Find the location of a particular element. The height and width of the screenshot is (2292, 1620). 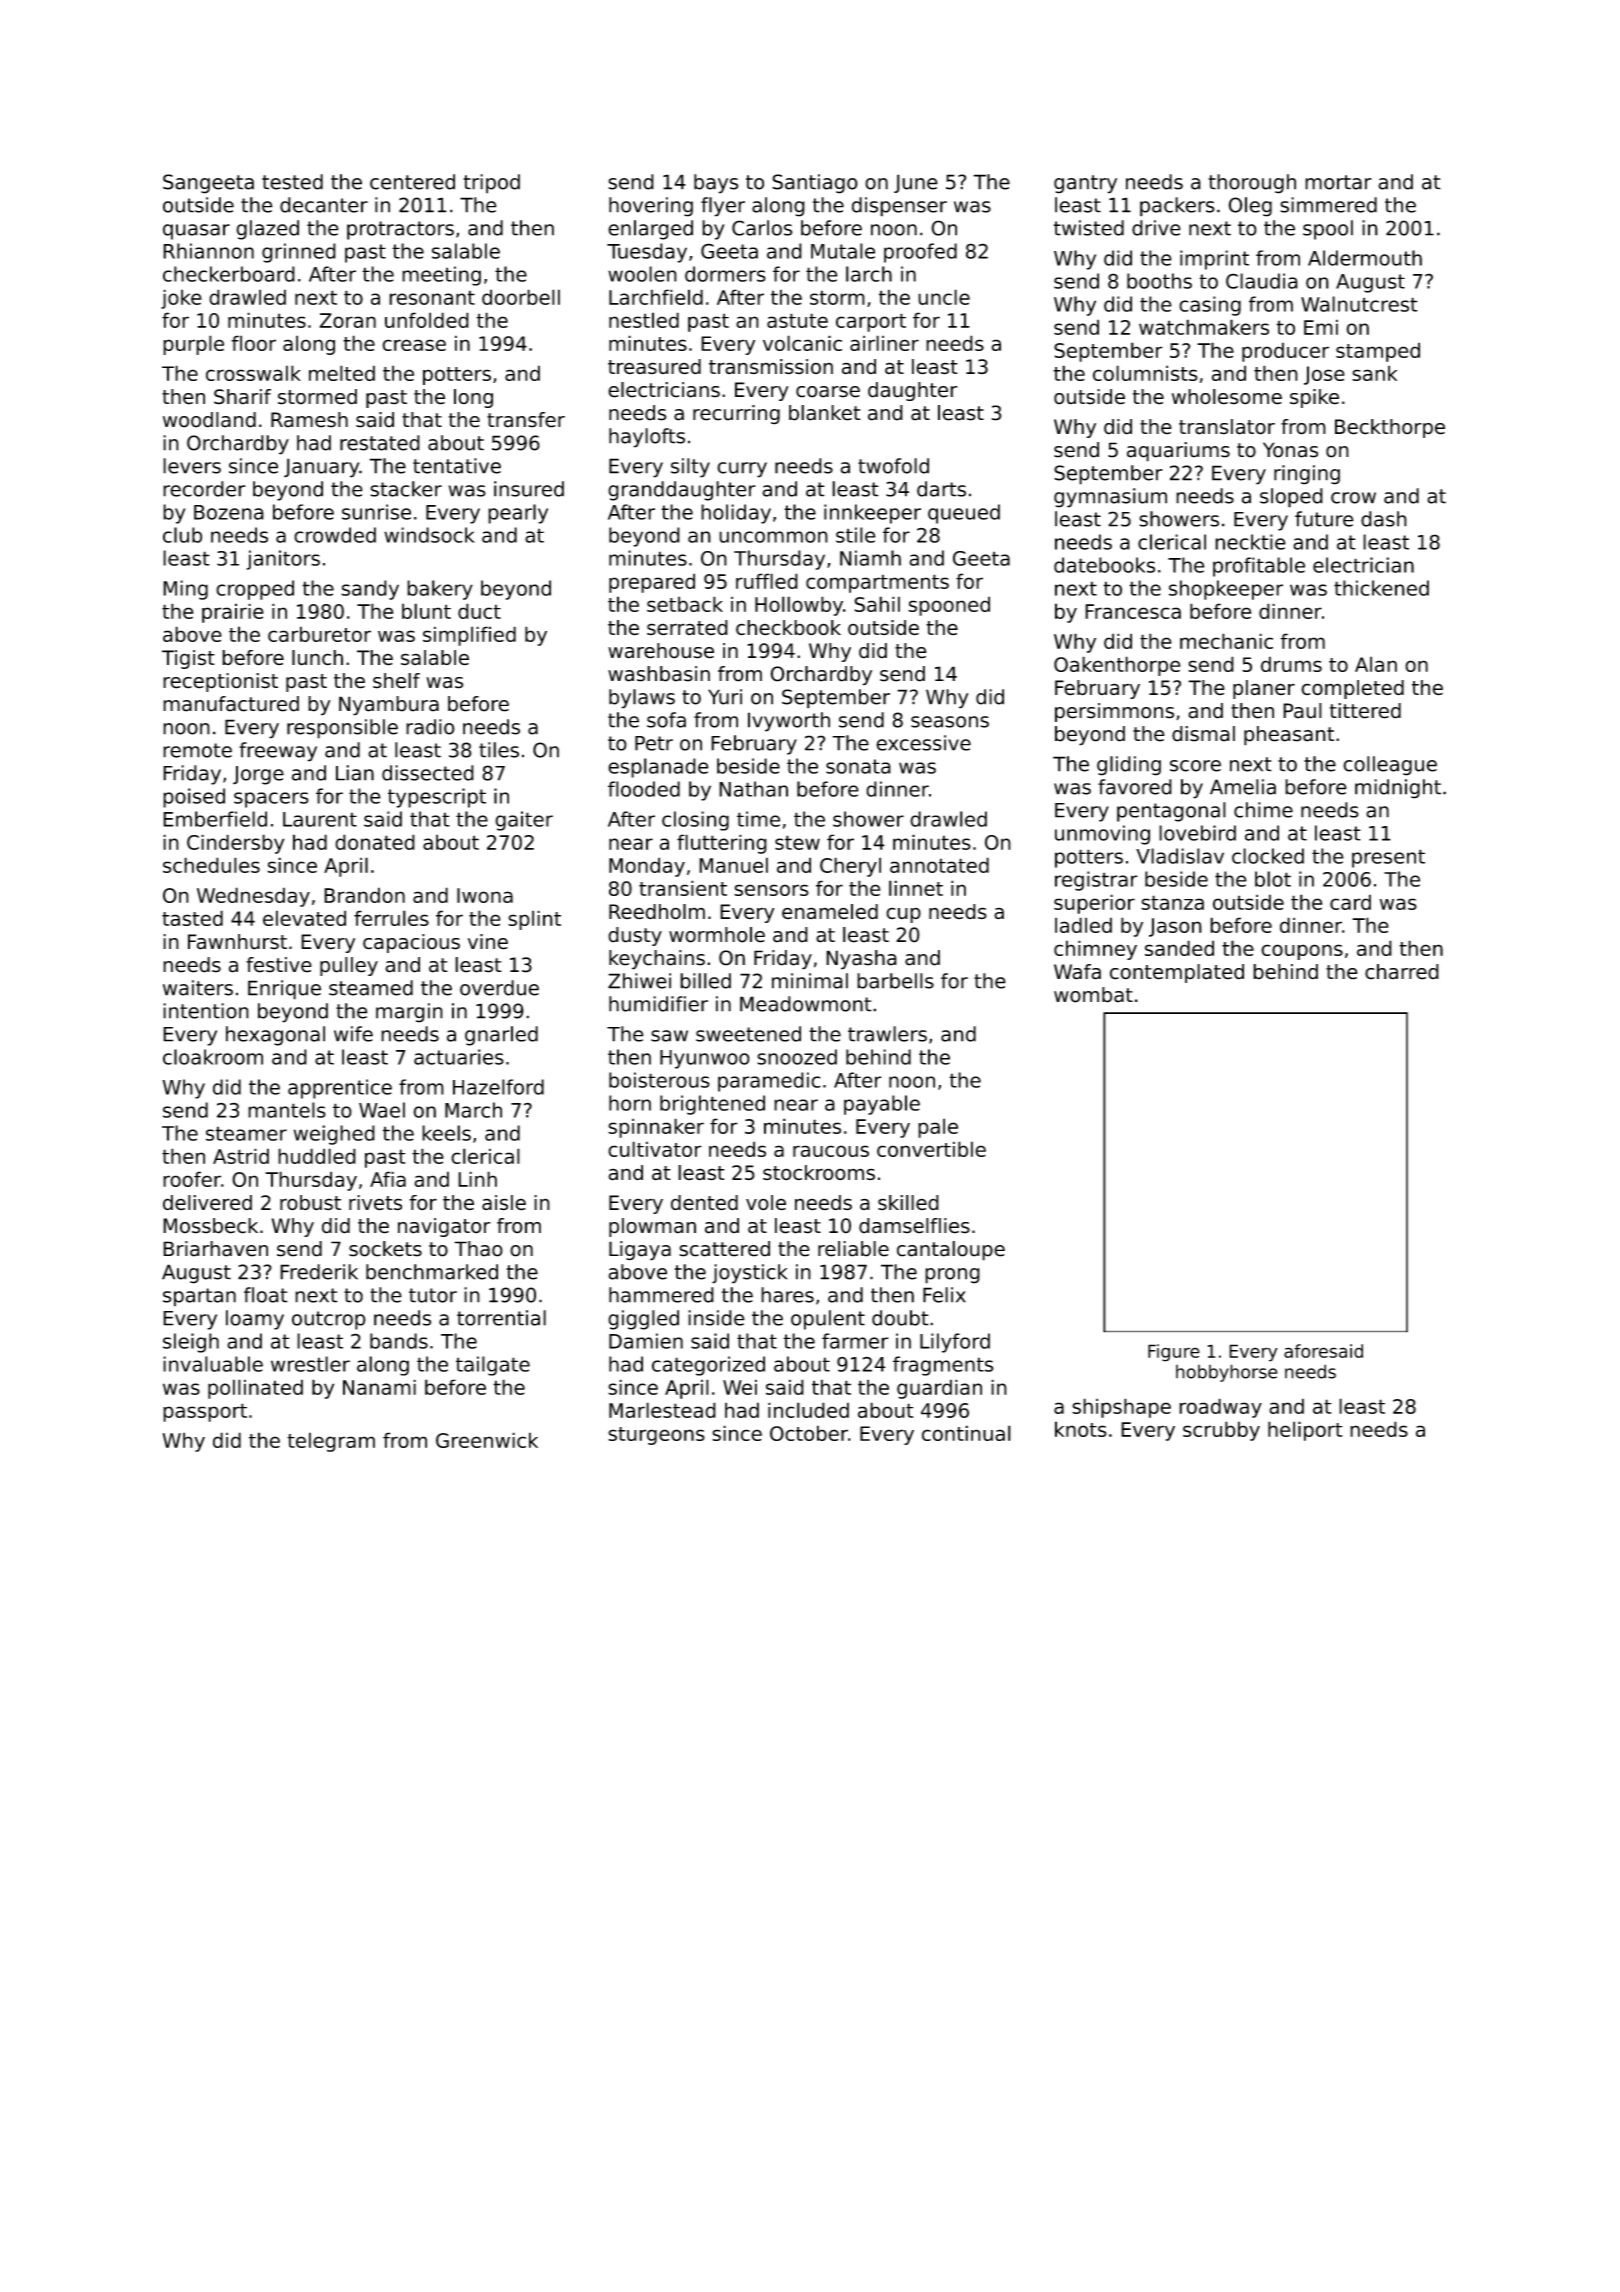

categorized is located at coordinates (708, 1366).
